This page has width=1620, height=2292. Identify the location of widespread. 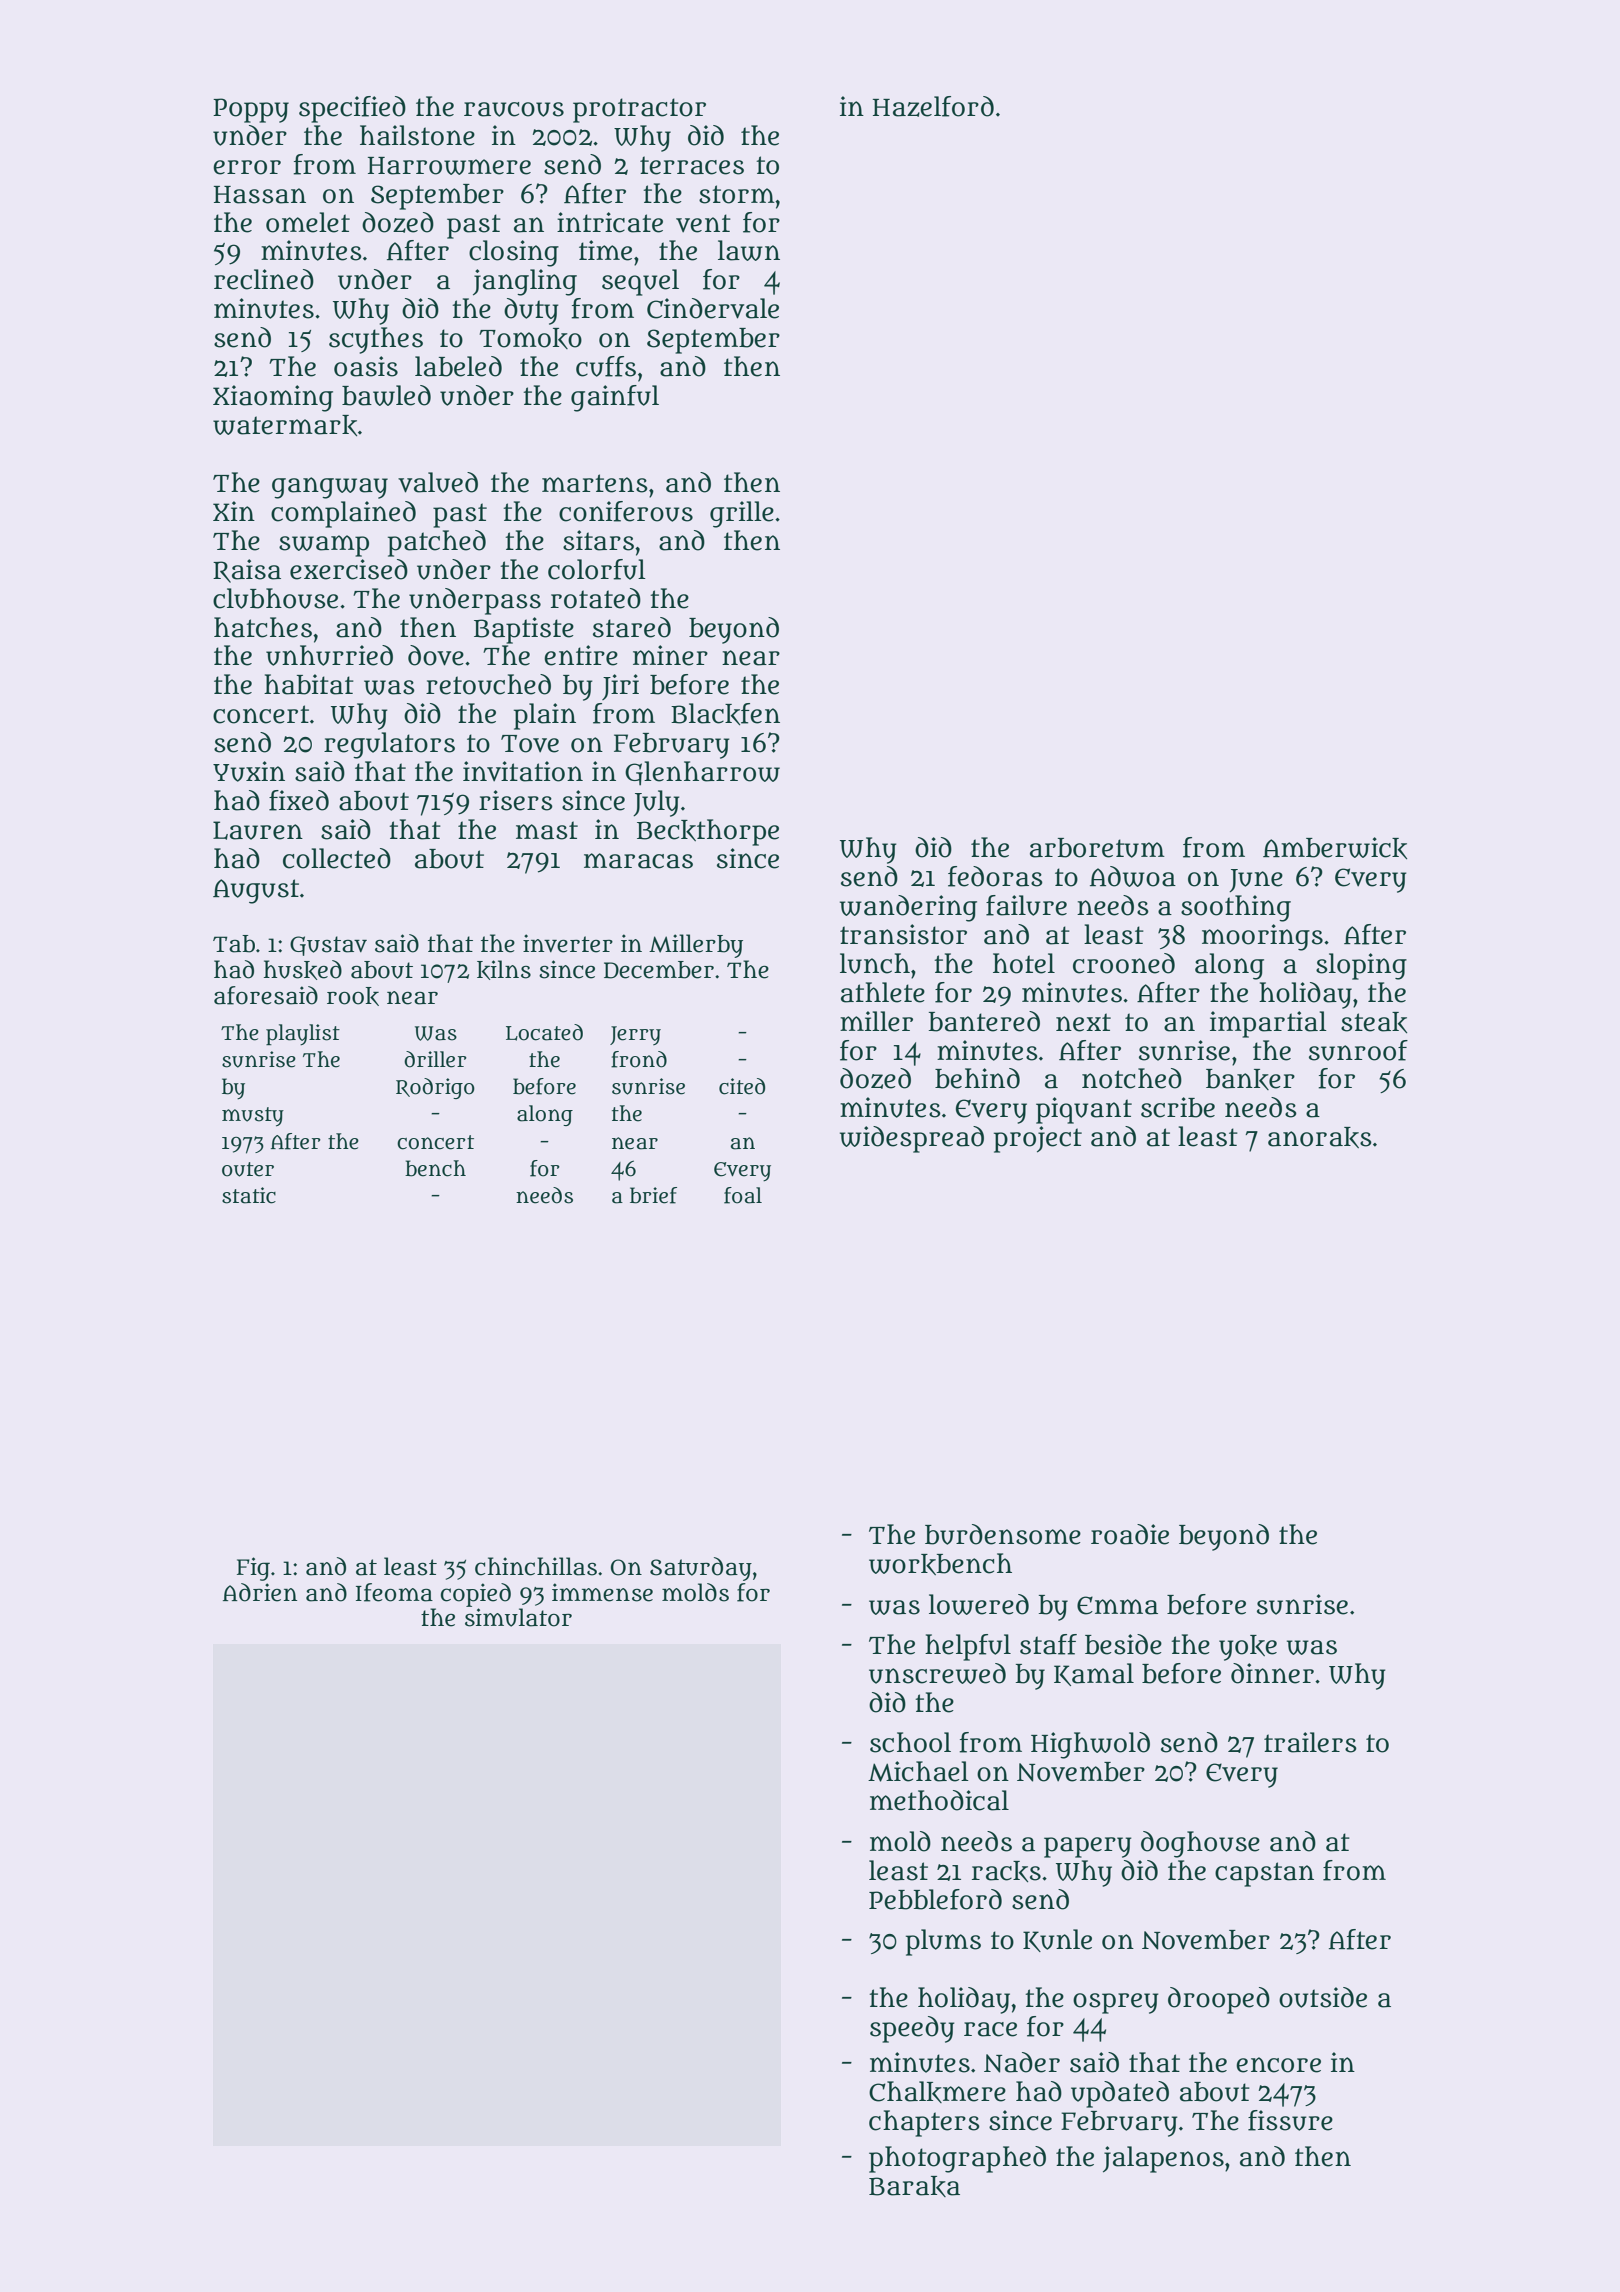
(912, 1139).
